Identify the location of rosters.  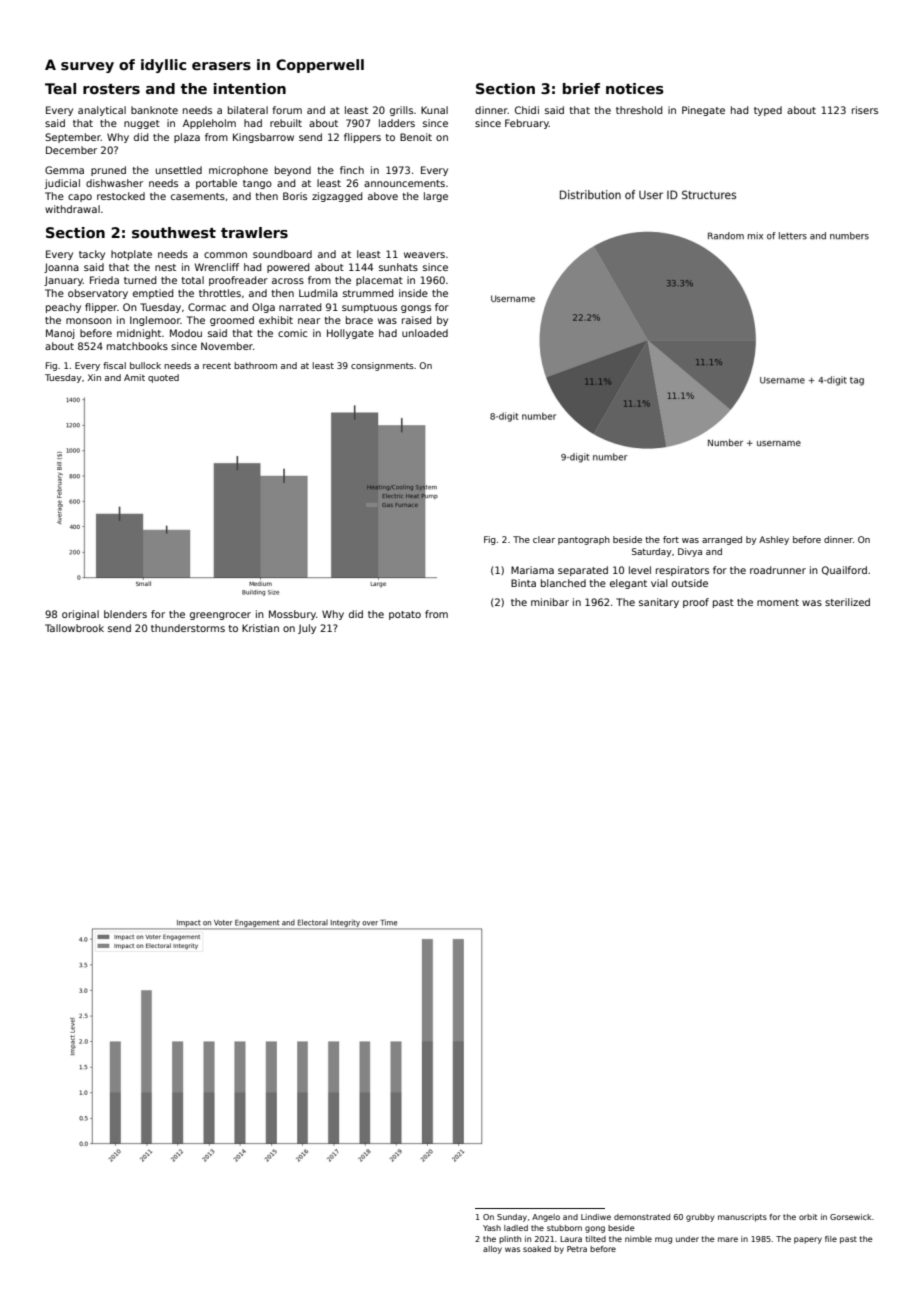
(111, 89).
